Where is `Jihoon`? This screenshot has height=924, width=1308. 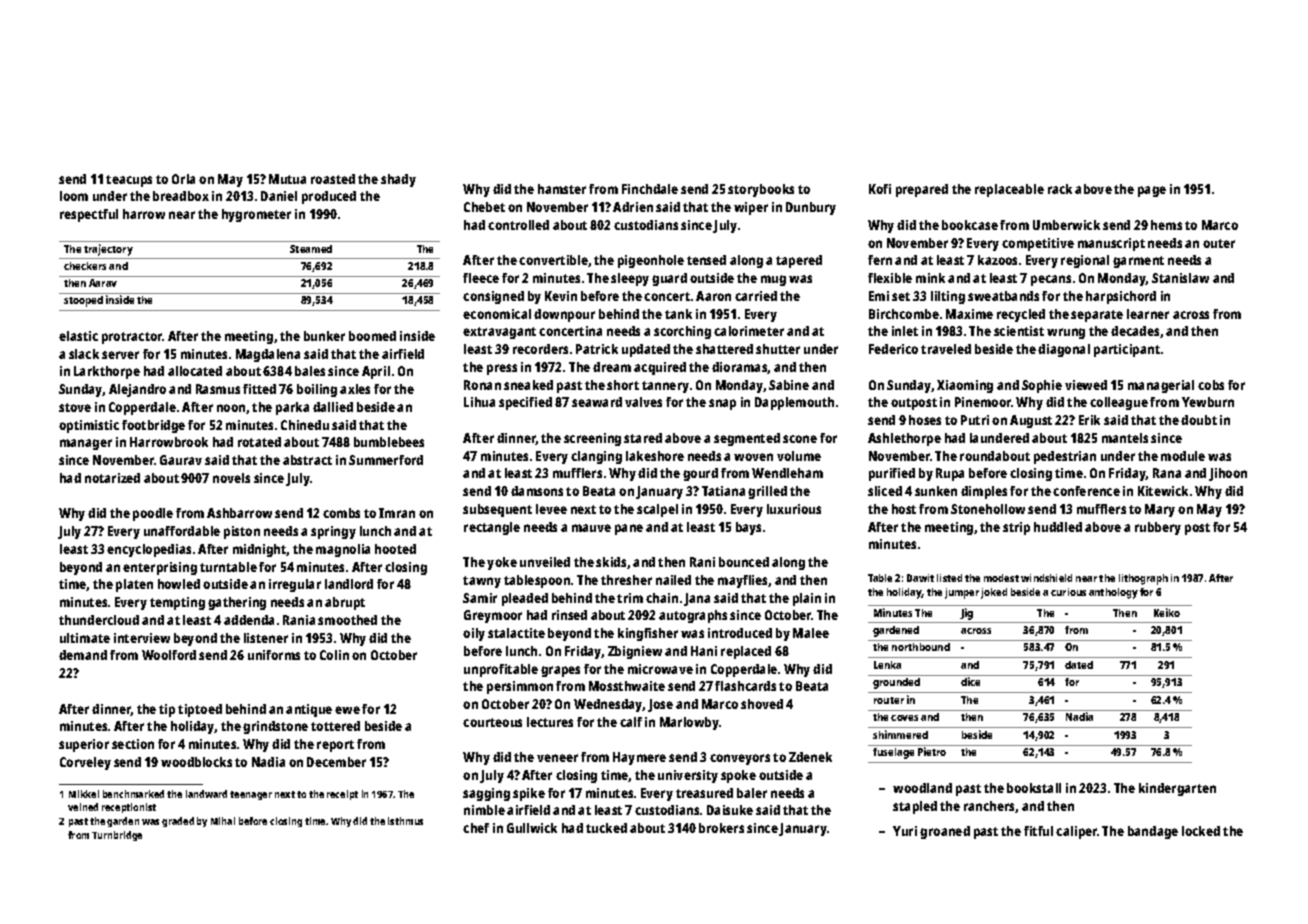
Jihoon is located at coordinates (1228, 474).
